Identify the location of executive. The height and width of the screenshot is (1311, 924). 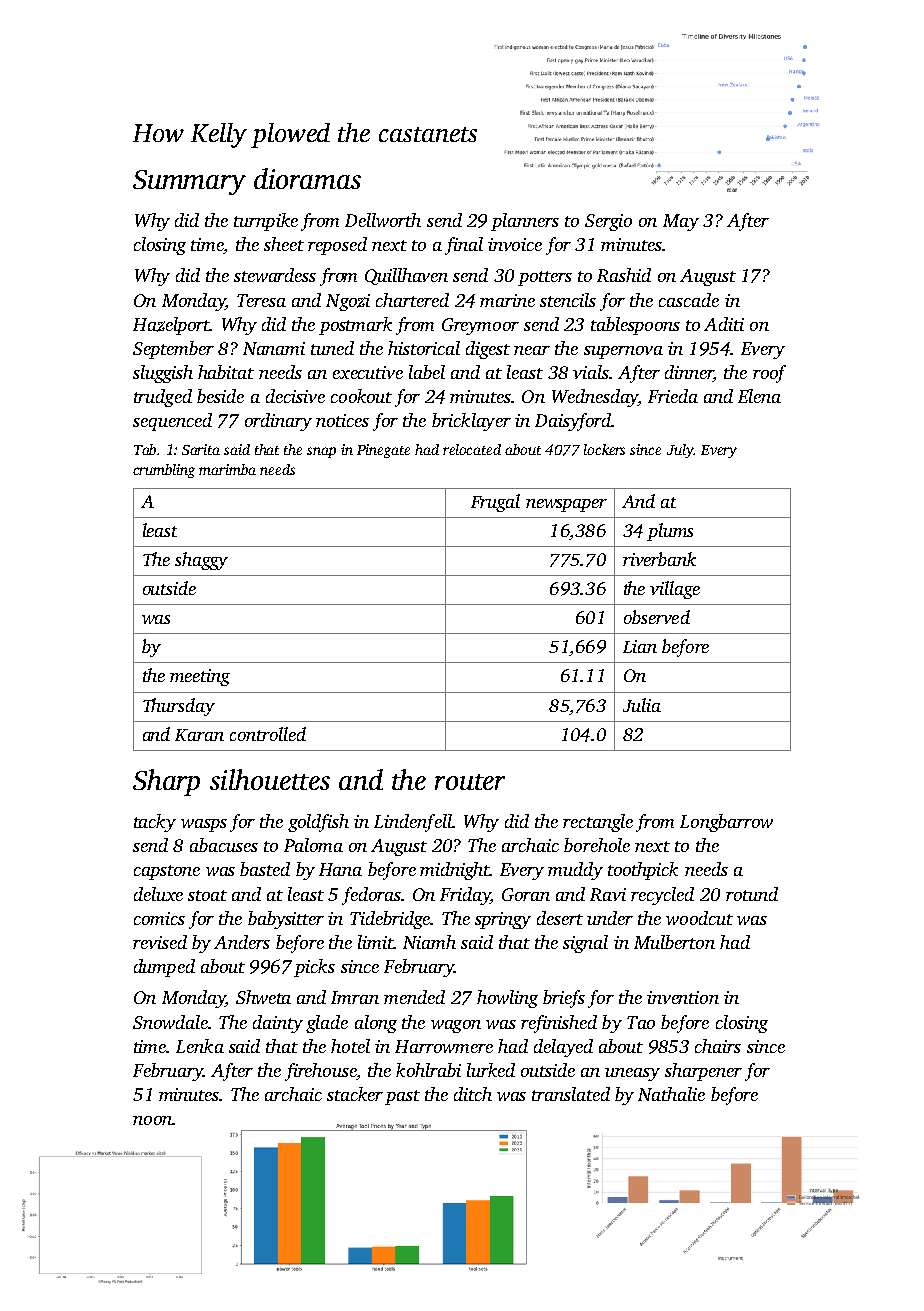
(368, 372).
